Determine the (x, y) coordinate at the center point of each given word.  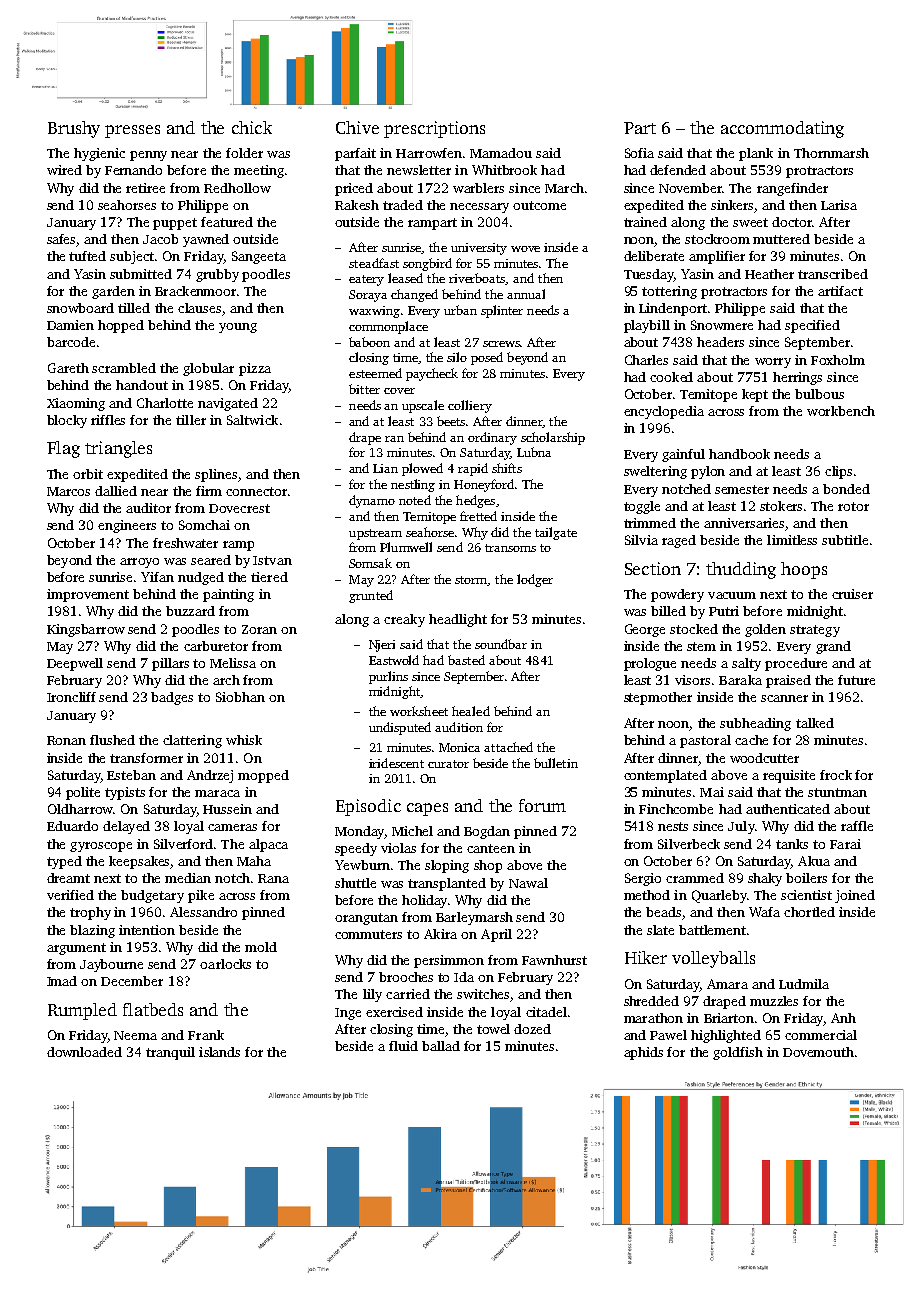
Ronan (66, 740)
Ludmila (804, 984)
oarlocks (225, 964)
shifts (507, 468)
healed (471, 711)
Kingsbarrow (86, 630)
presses (132, 131)
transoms (510, 548)
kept (755, 395)
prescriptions (434, 129)
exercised (394, 1012)
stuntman (837, 792)
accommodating (782, 129)
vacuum (732, 595)
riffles (108, 420)
